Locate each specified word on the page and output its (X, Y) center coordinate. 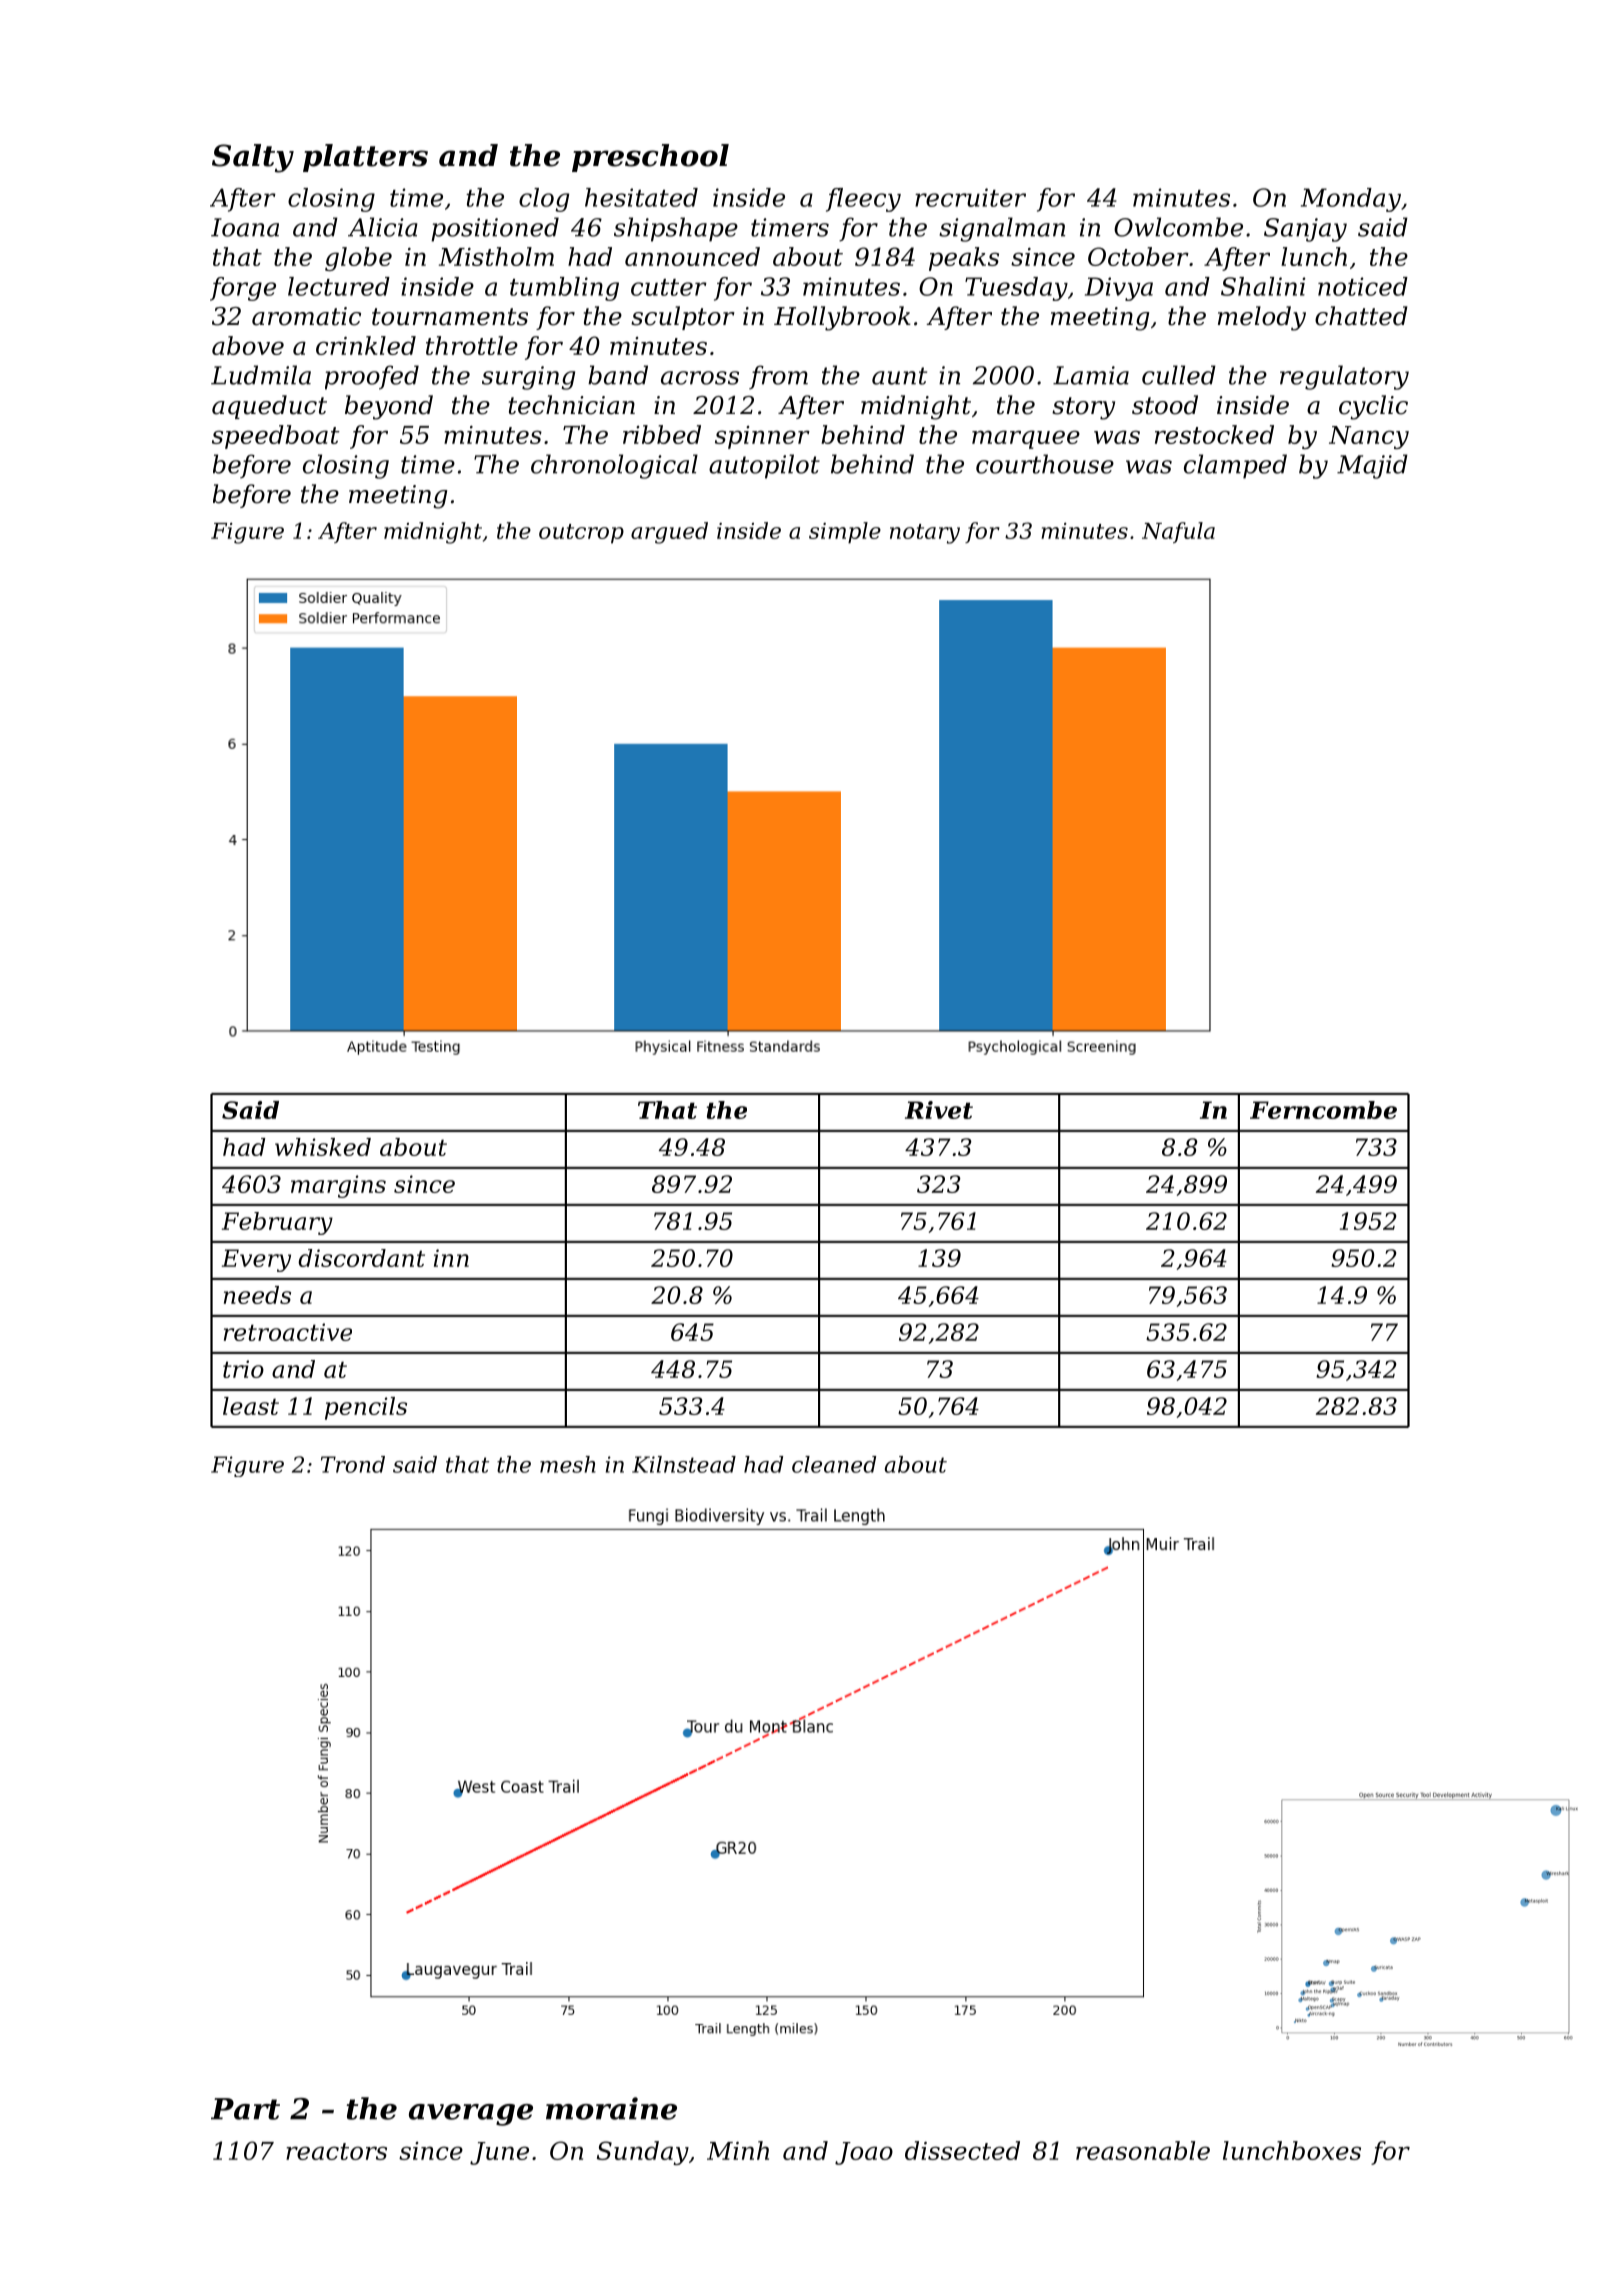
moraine (611, 2108)
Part (245, 2109)
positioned (495, 229)
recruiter (970, 197)
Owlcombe (1178, 227)
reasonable (1143, 2150)
